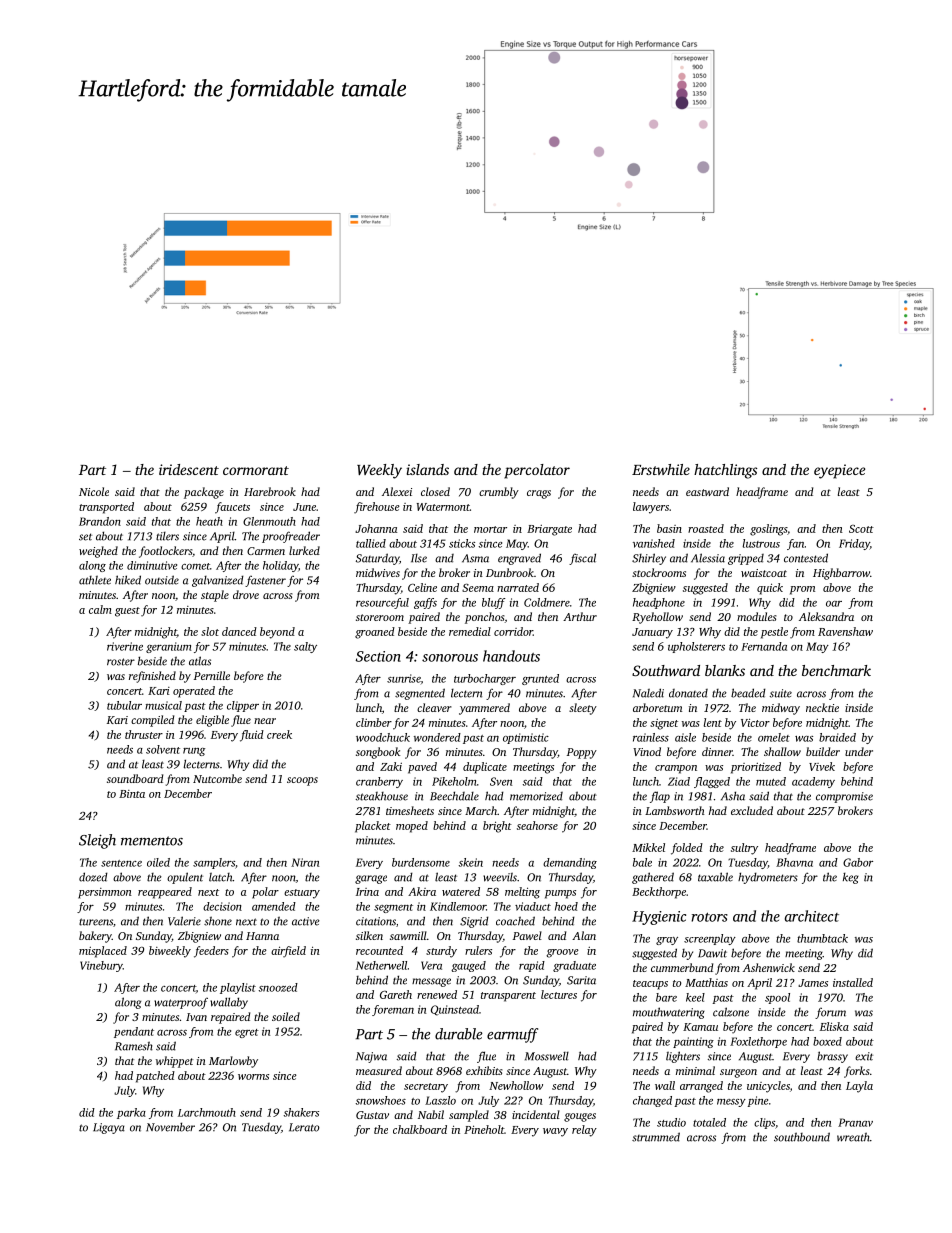 The width and height of the screenshot is (952, 1233). Describe the element at coordinates (278, 987) in the screenshot. I see `snoozed` at that location.
